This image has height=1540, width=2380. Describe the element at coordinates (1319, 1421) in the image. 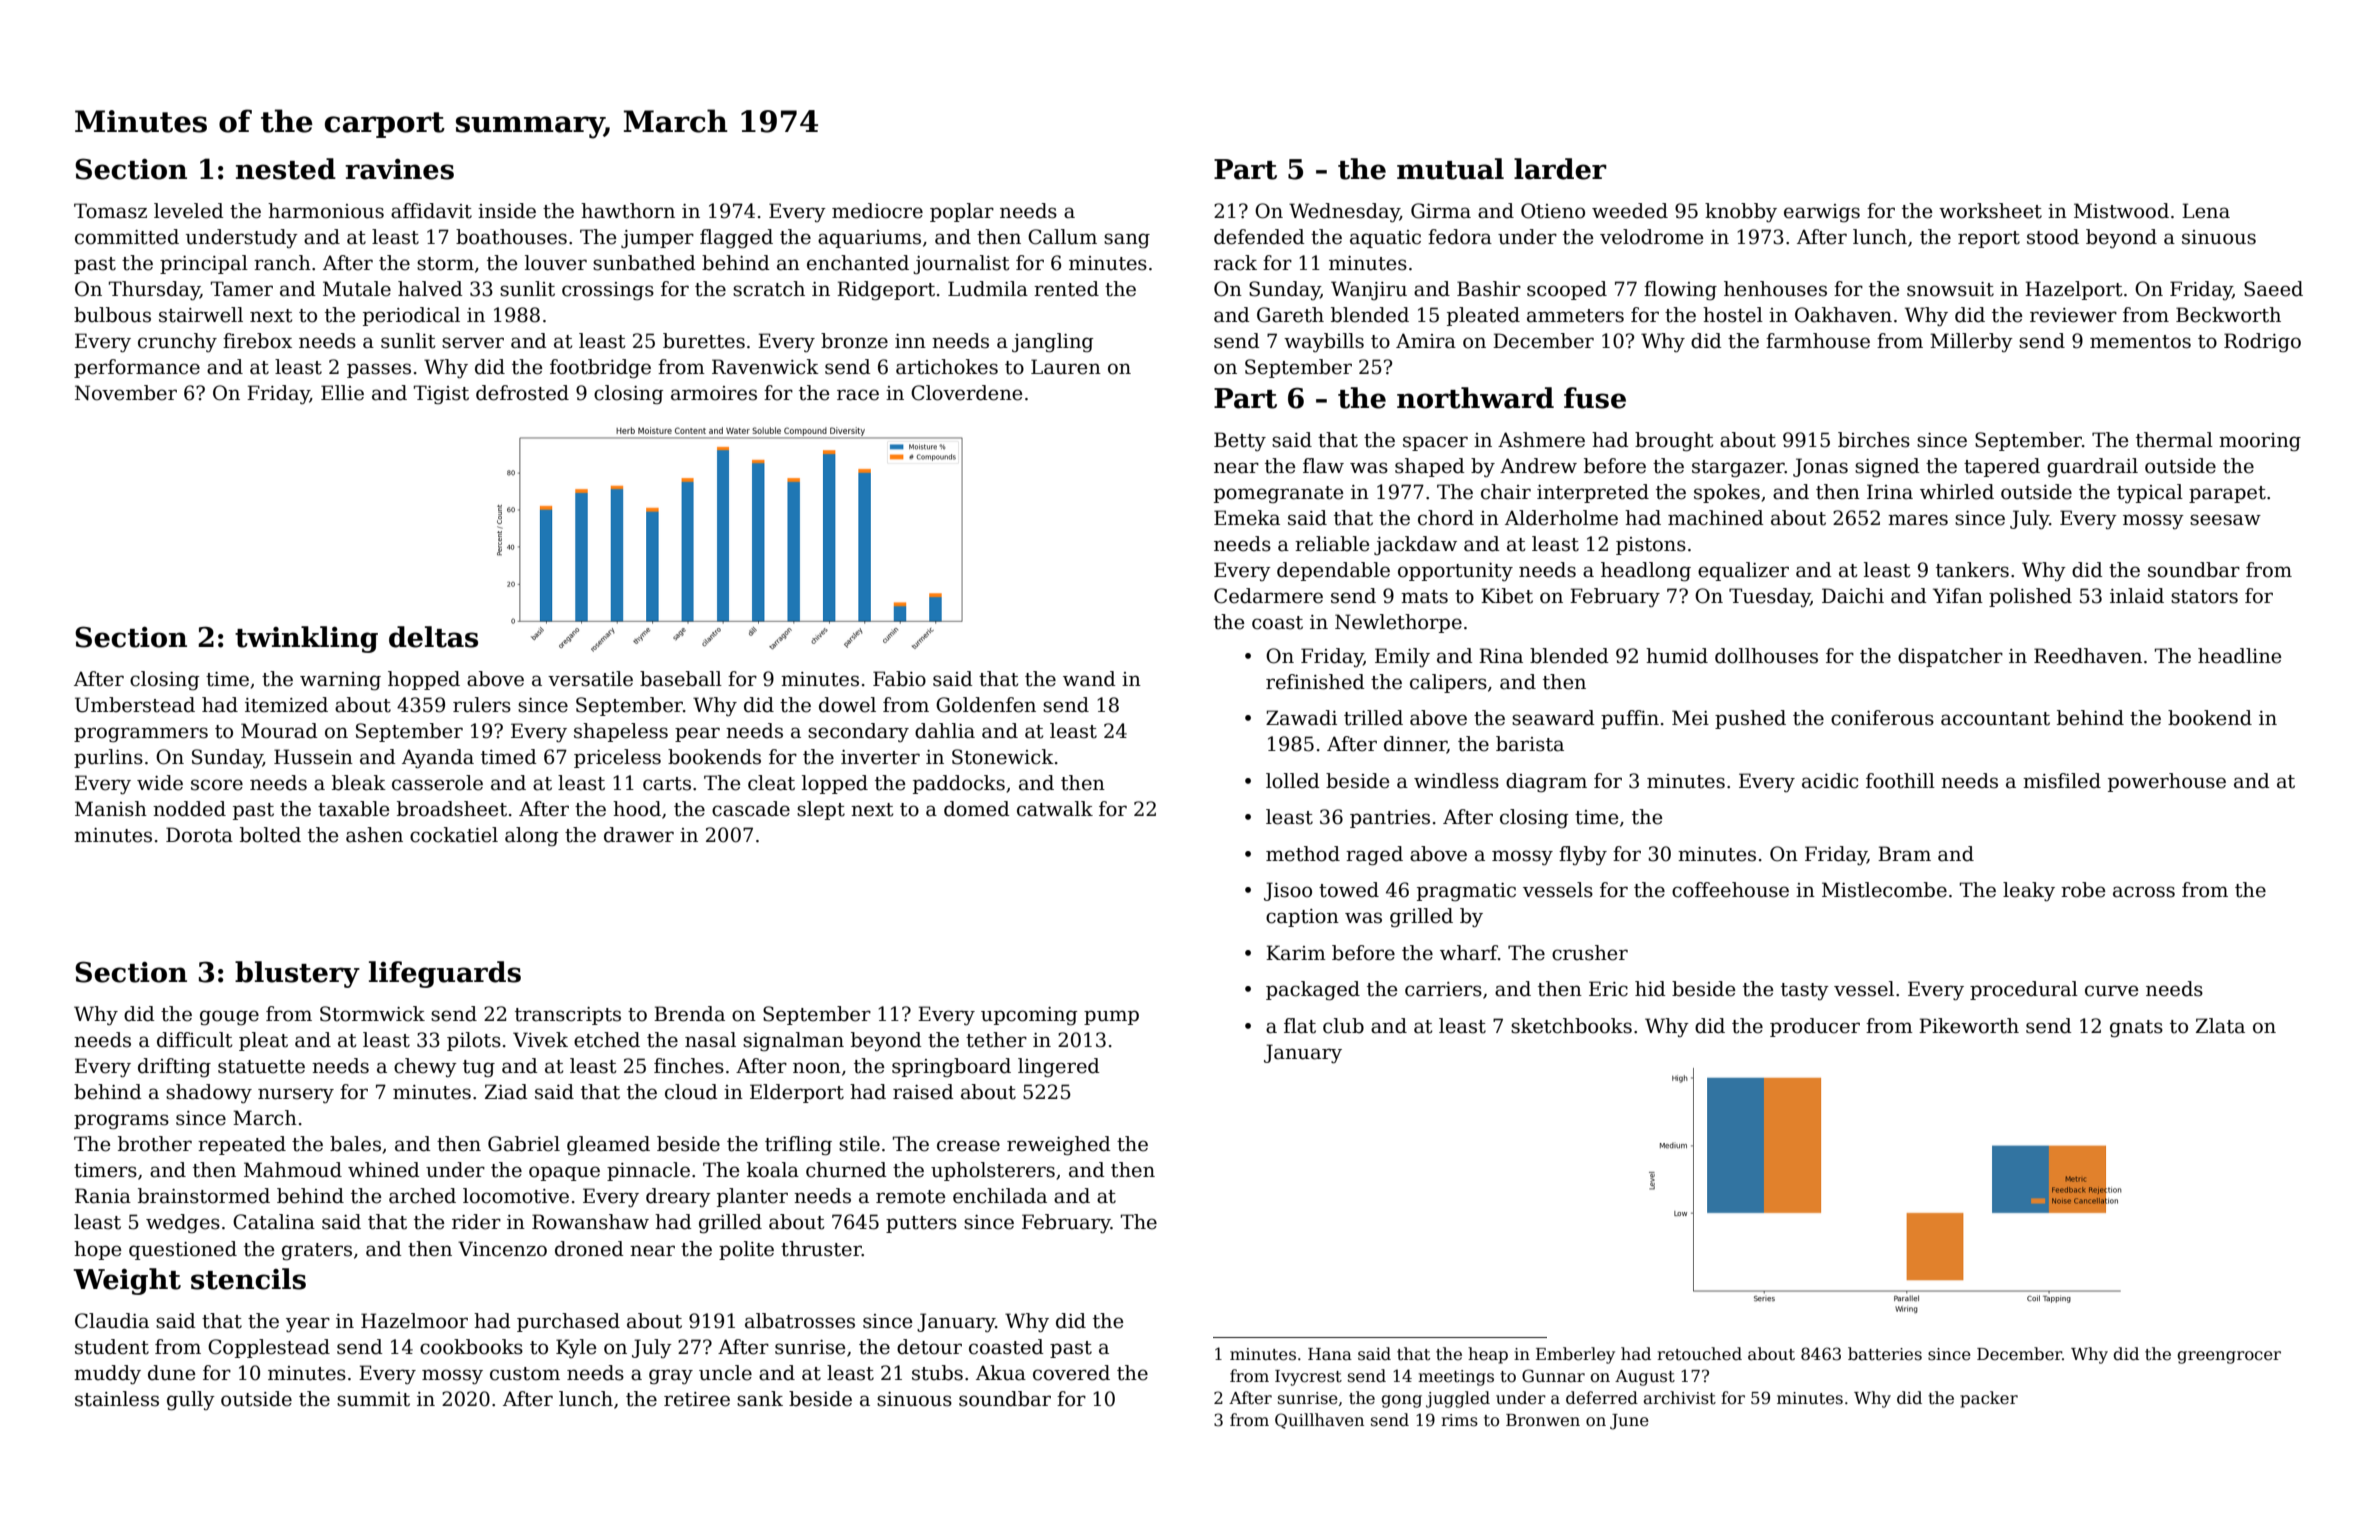

I see `Quillhaven` at that location.
